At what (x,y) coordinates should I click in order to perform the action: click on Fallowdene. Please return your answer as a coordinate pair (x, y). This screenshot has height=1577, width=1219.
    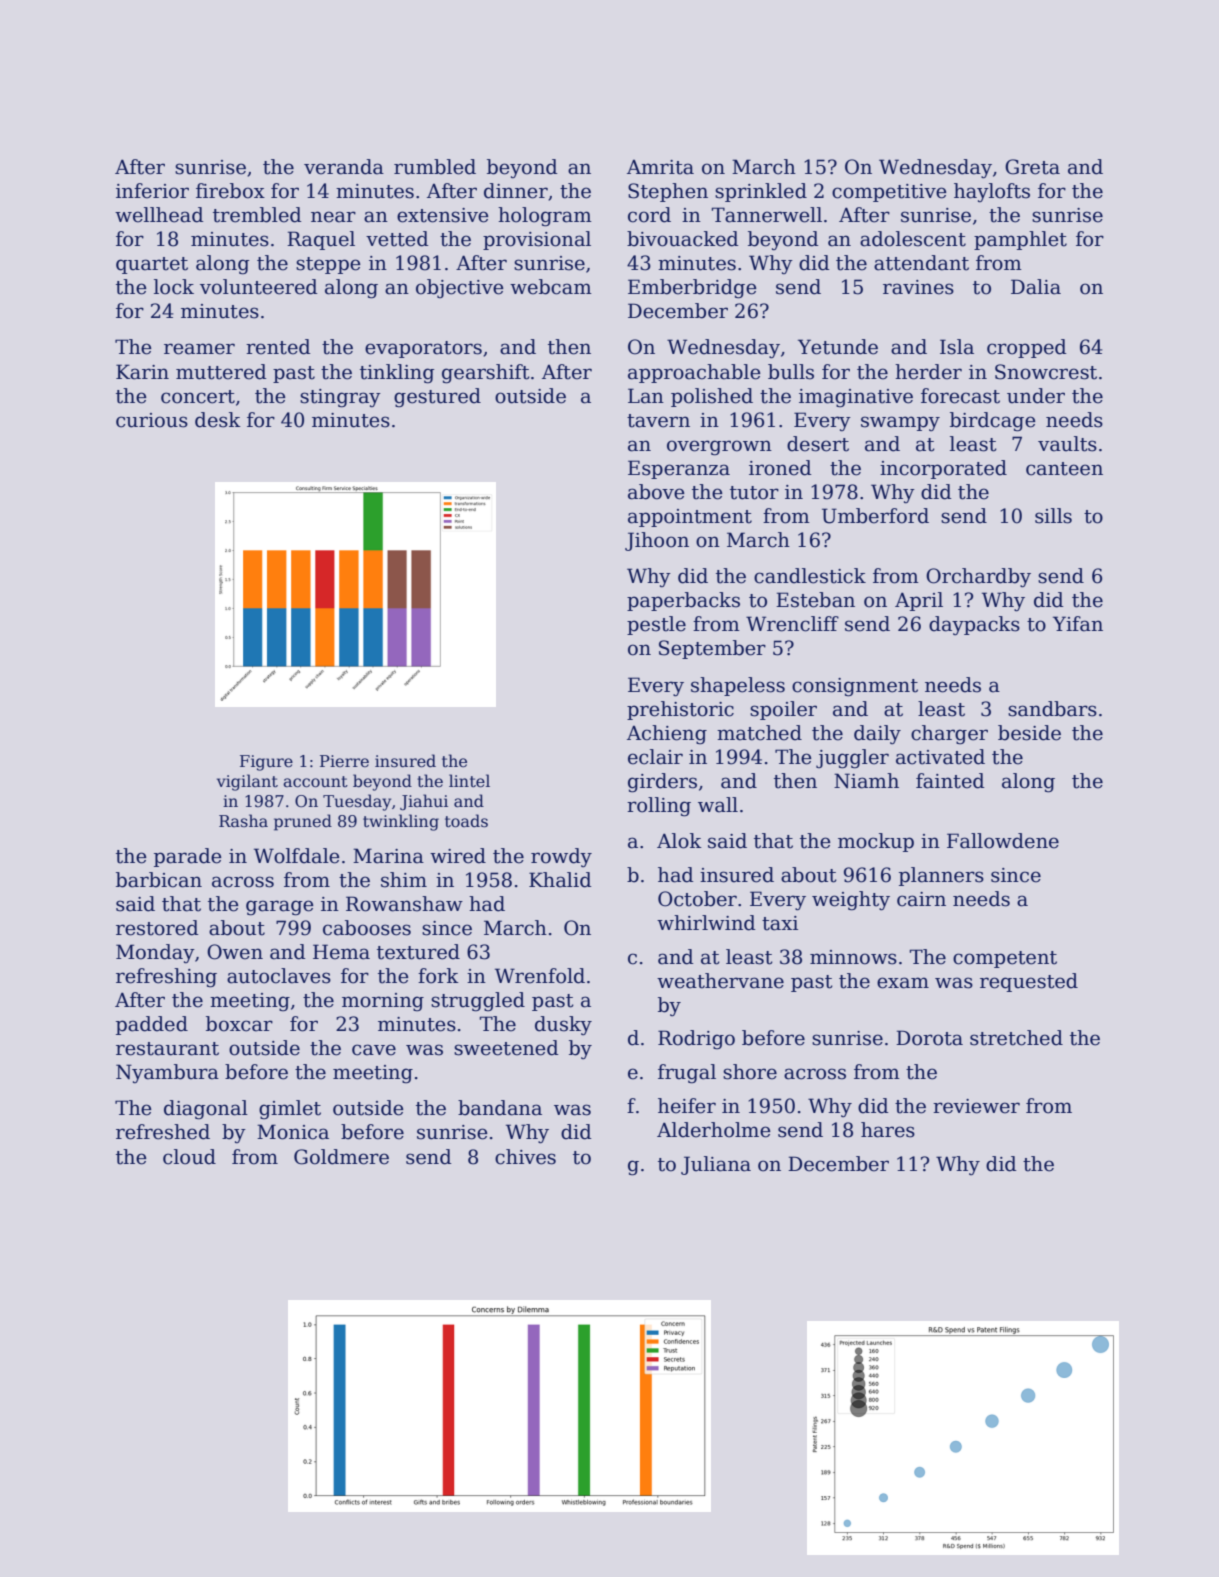
    Looking at the image, I should click on (1003, 841).
